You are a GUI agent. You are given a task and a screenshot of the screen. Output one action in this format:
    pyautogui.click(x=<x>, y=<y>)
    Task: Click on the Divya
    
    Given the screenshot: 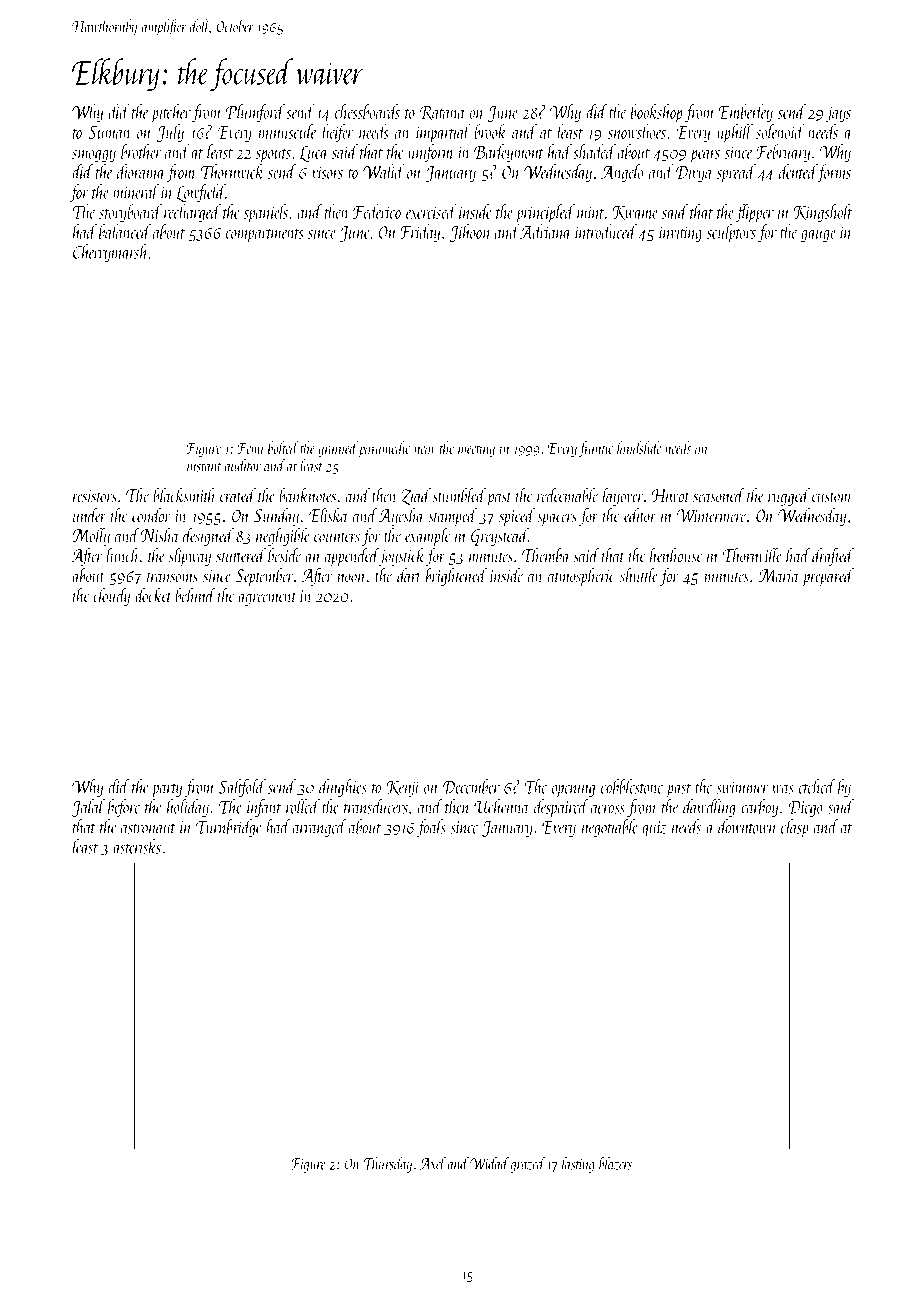 What is the action you would take?
    pyautogui.click(x=694, y=174)
